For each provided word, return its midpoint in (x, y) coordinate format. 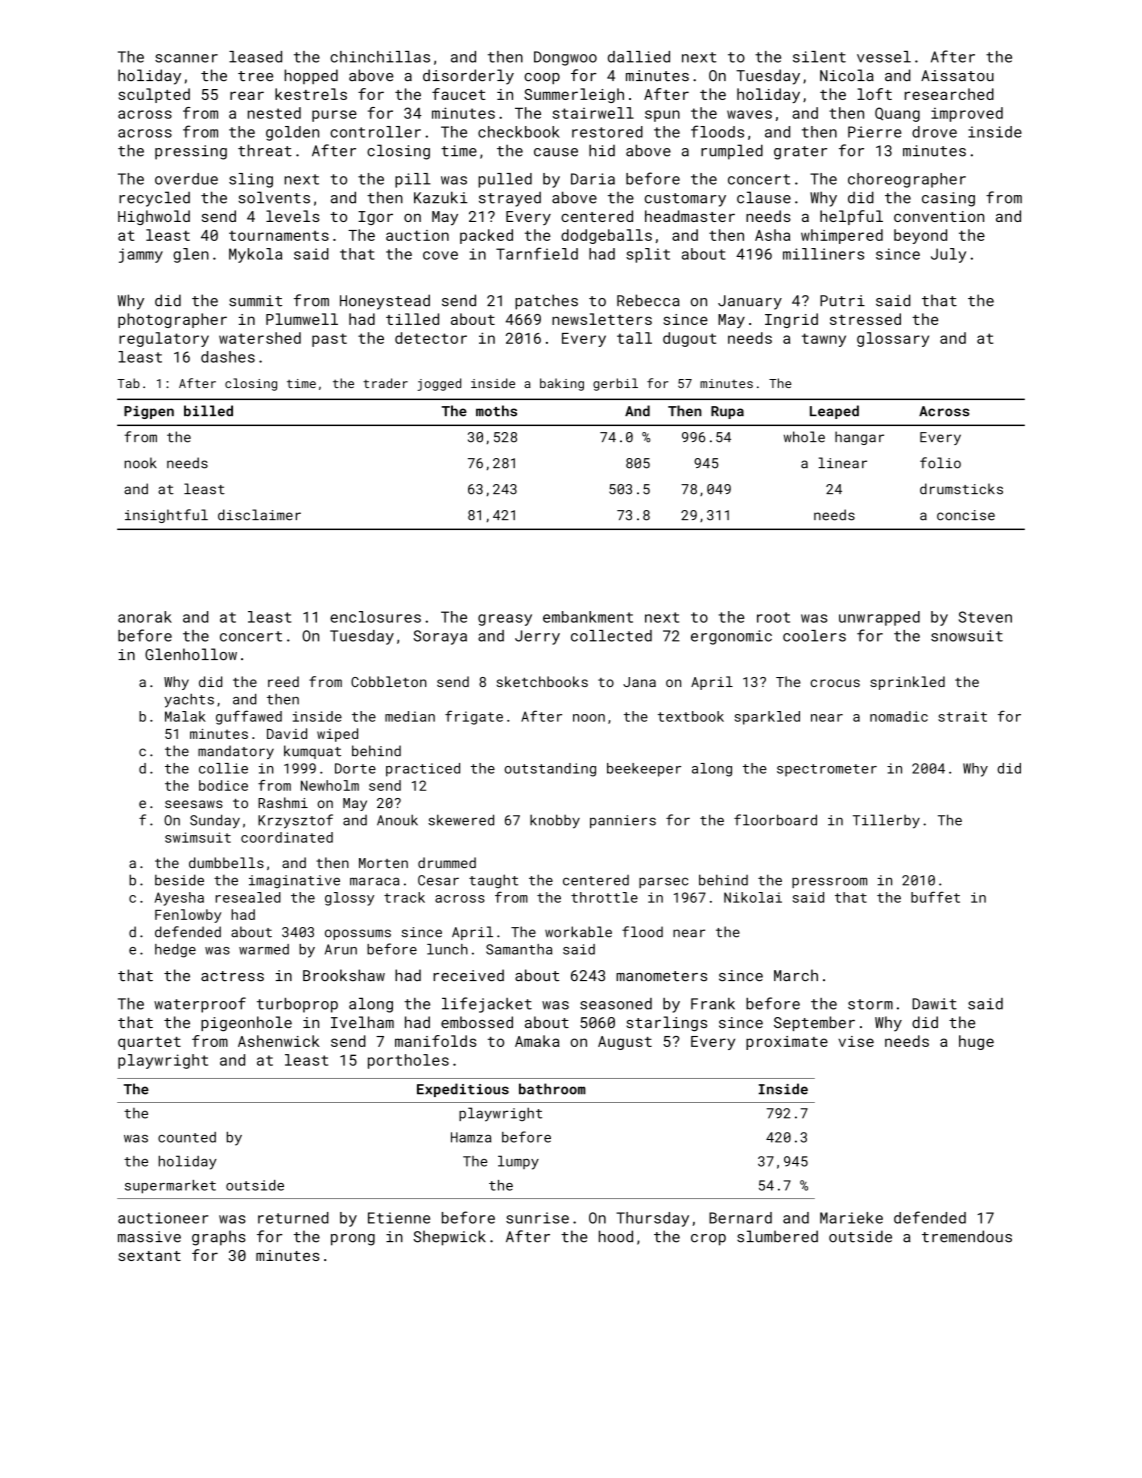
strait (962, 716)
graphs (219, 1238)
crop (708, 1240)
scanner (186, 58)
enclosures (375, 617)
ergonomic (731, 637)
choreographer (907, 180)
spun (662, 116)
